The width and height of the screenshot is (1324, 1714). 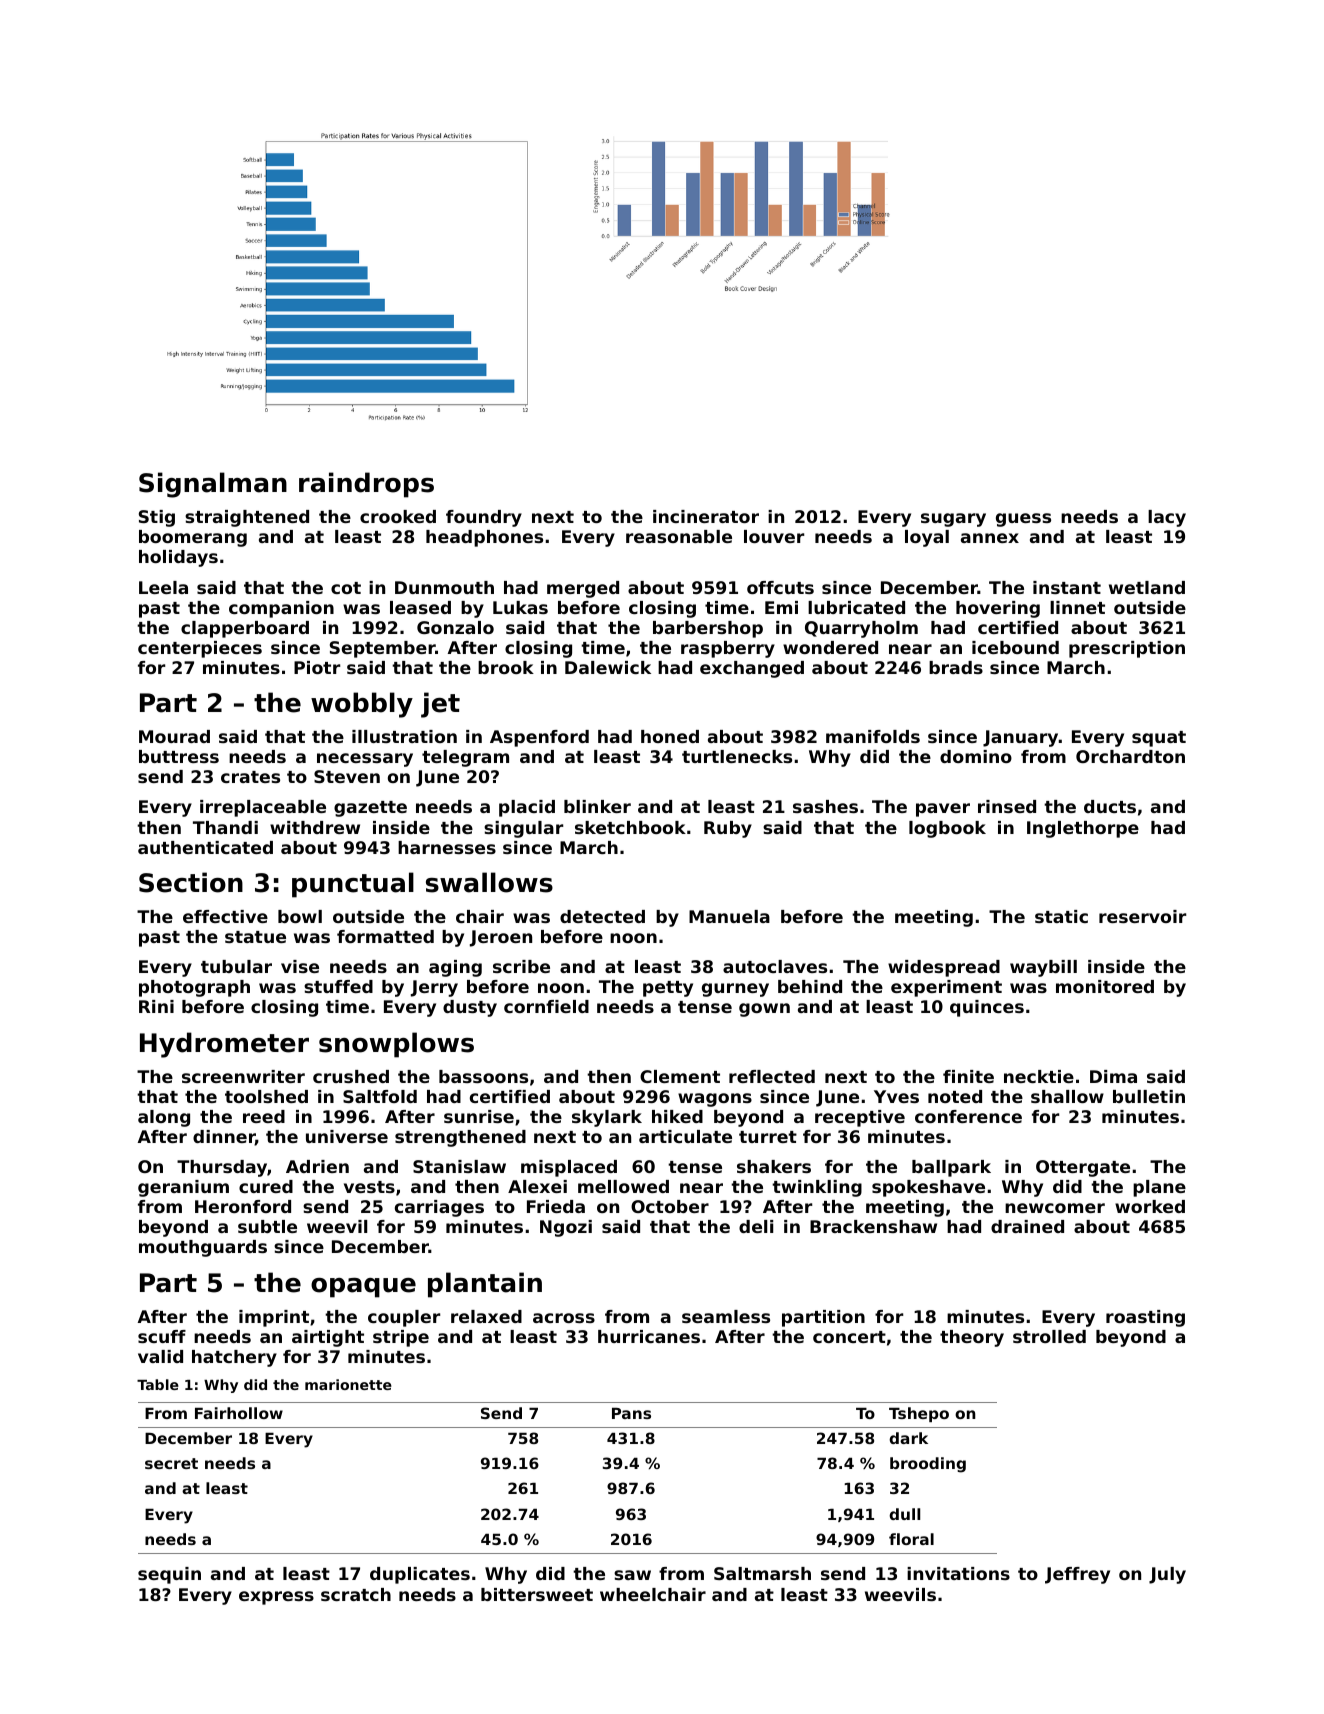 I want to click on brads, so click(x=956, y=667).
